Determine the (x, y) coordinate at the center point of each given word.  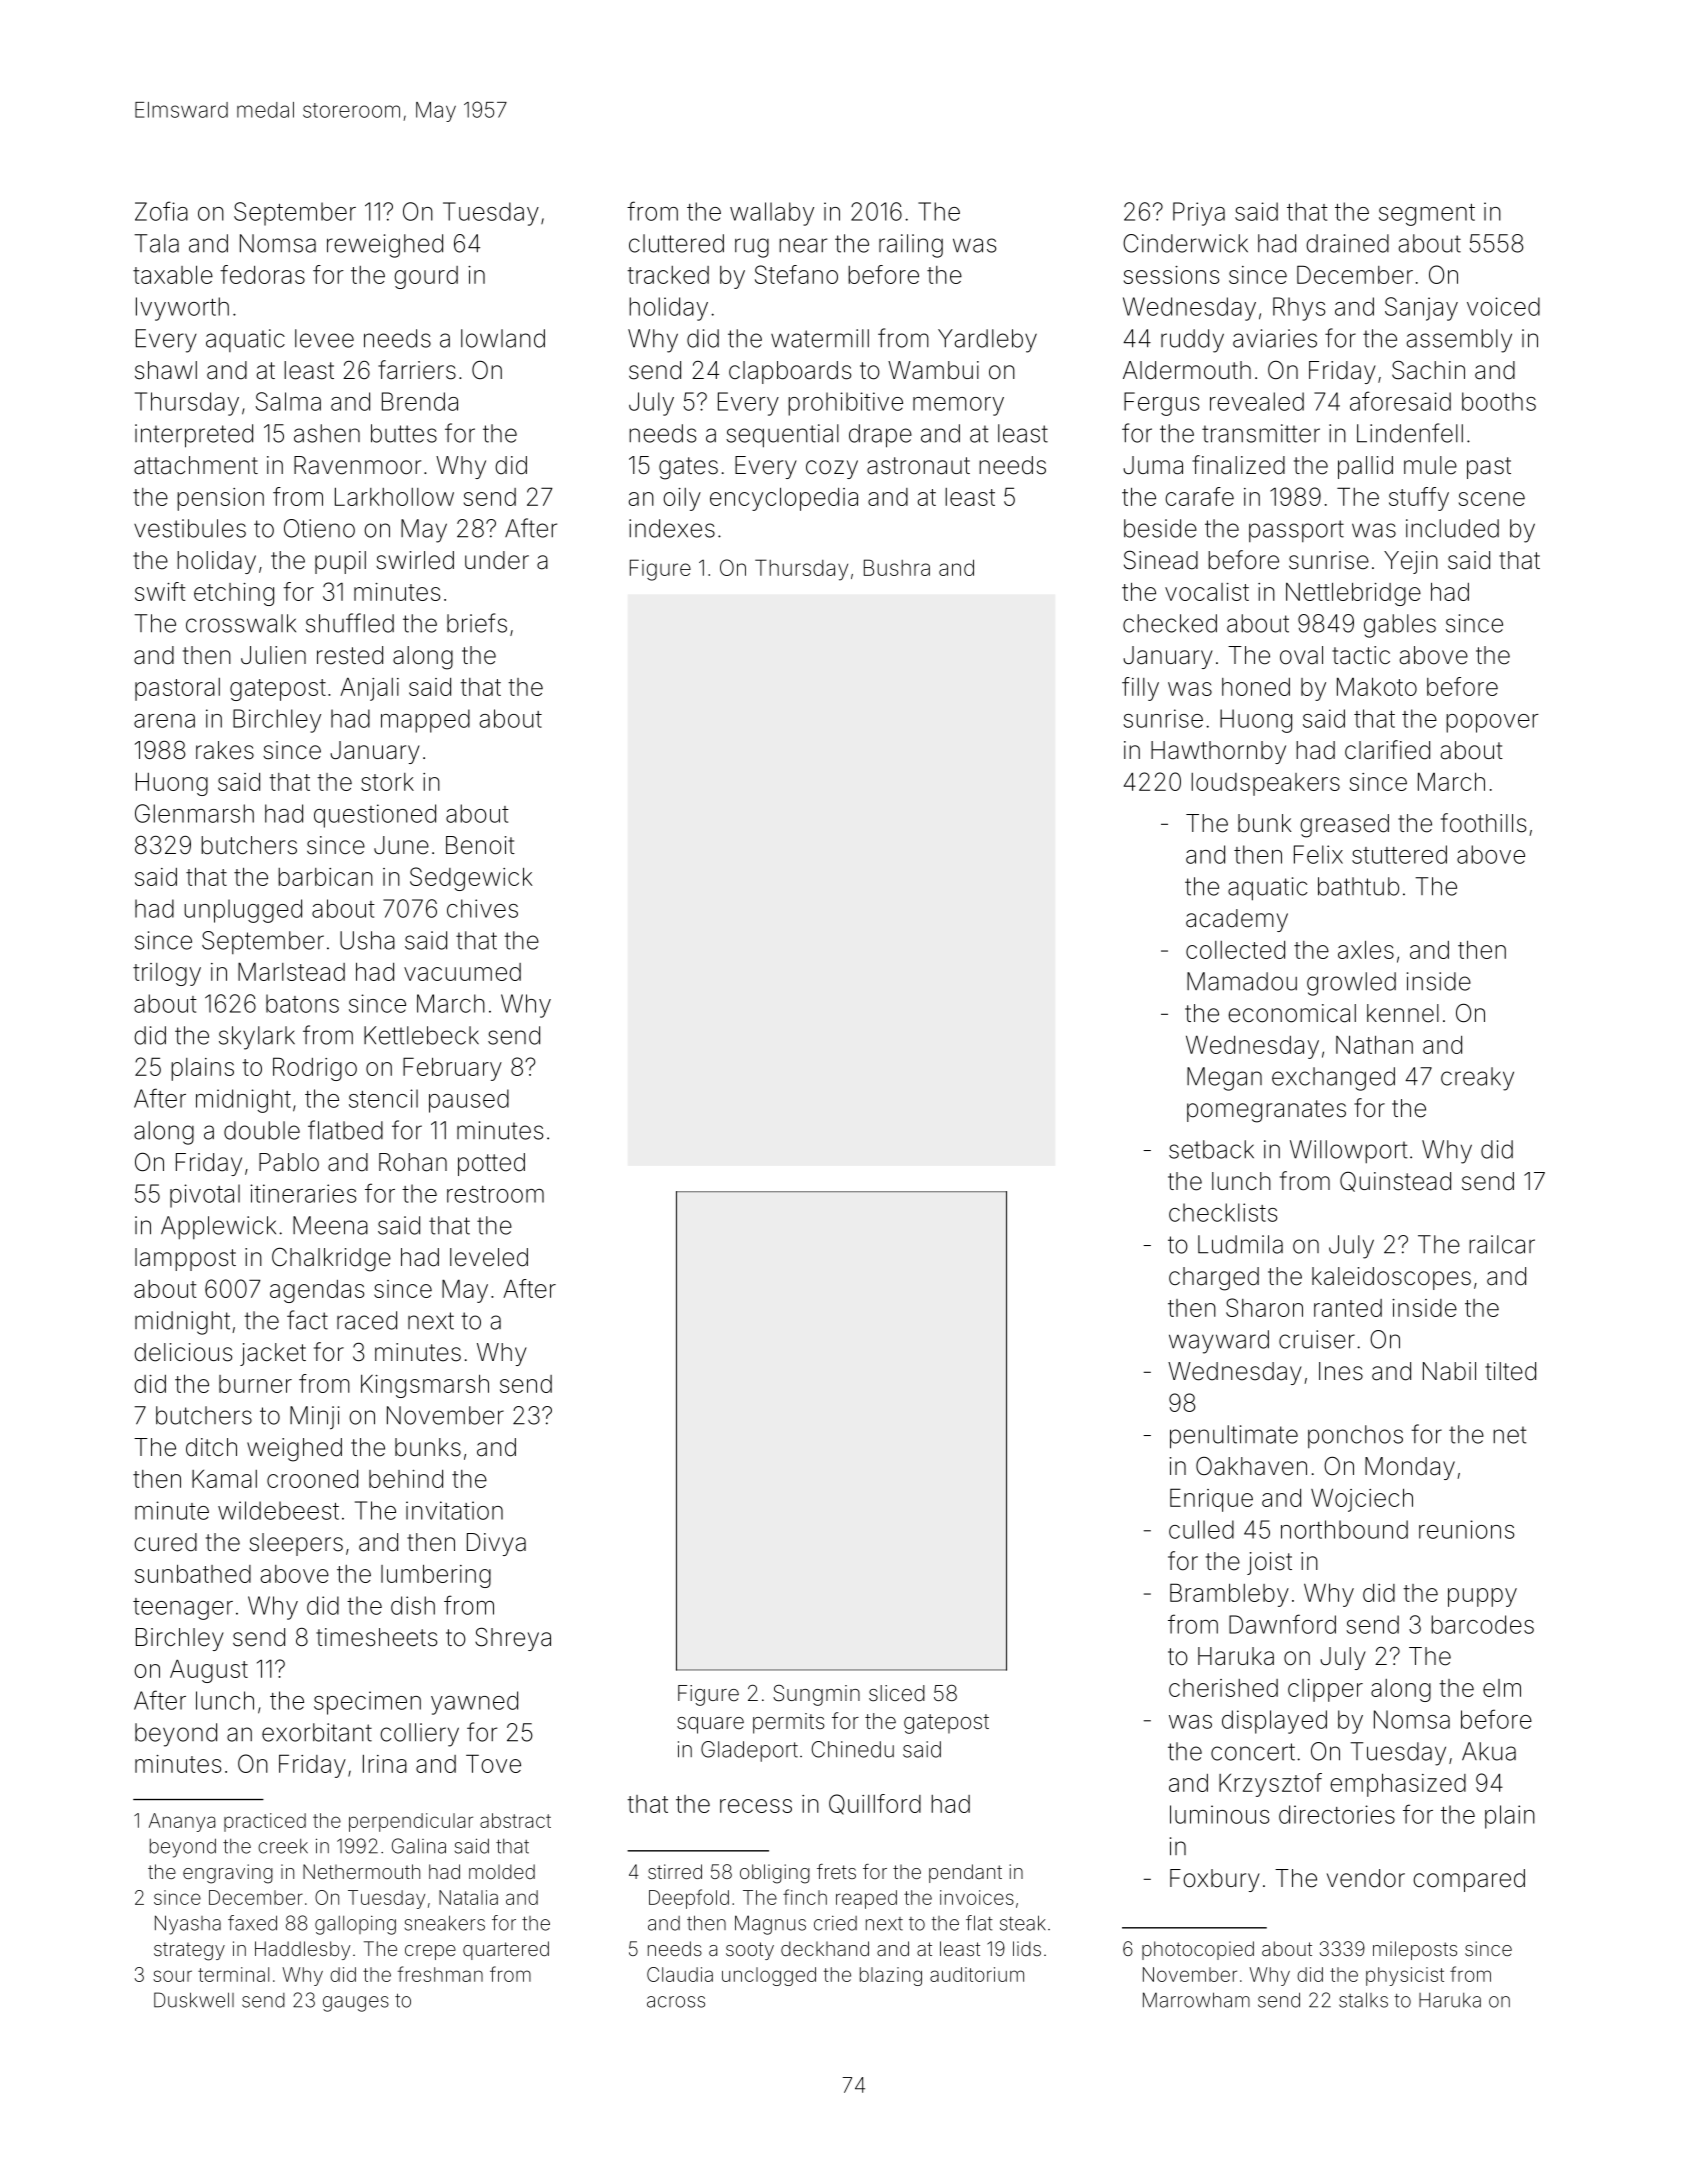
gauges (356, 2004)
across (676, 2002)
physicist (1405, 1976)
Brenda (420, 401)
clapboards (790, 372)
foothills (1483, 823)
